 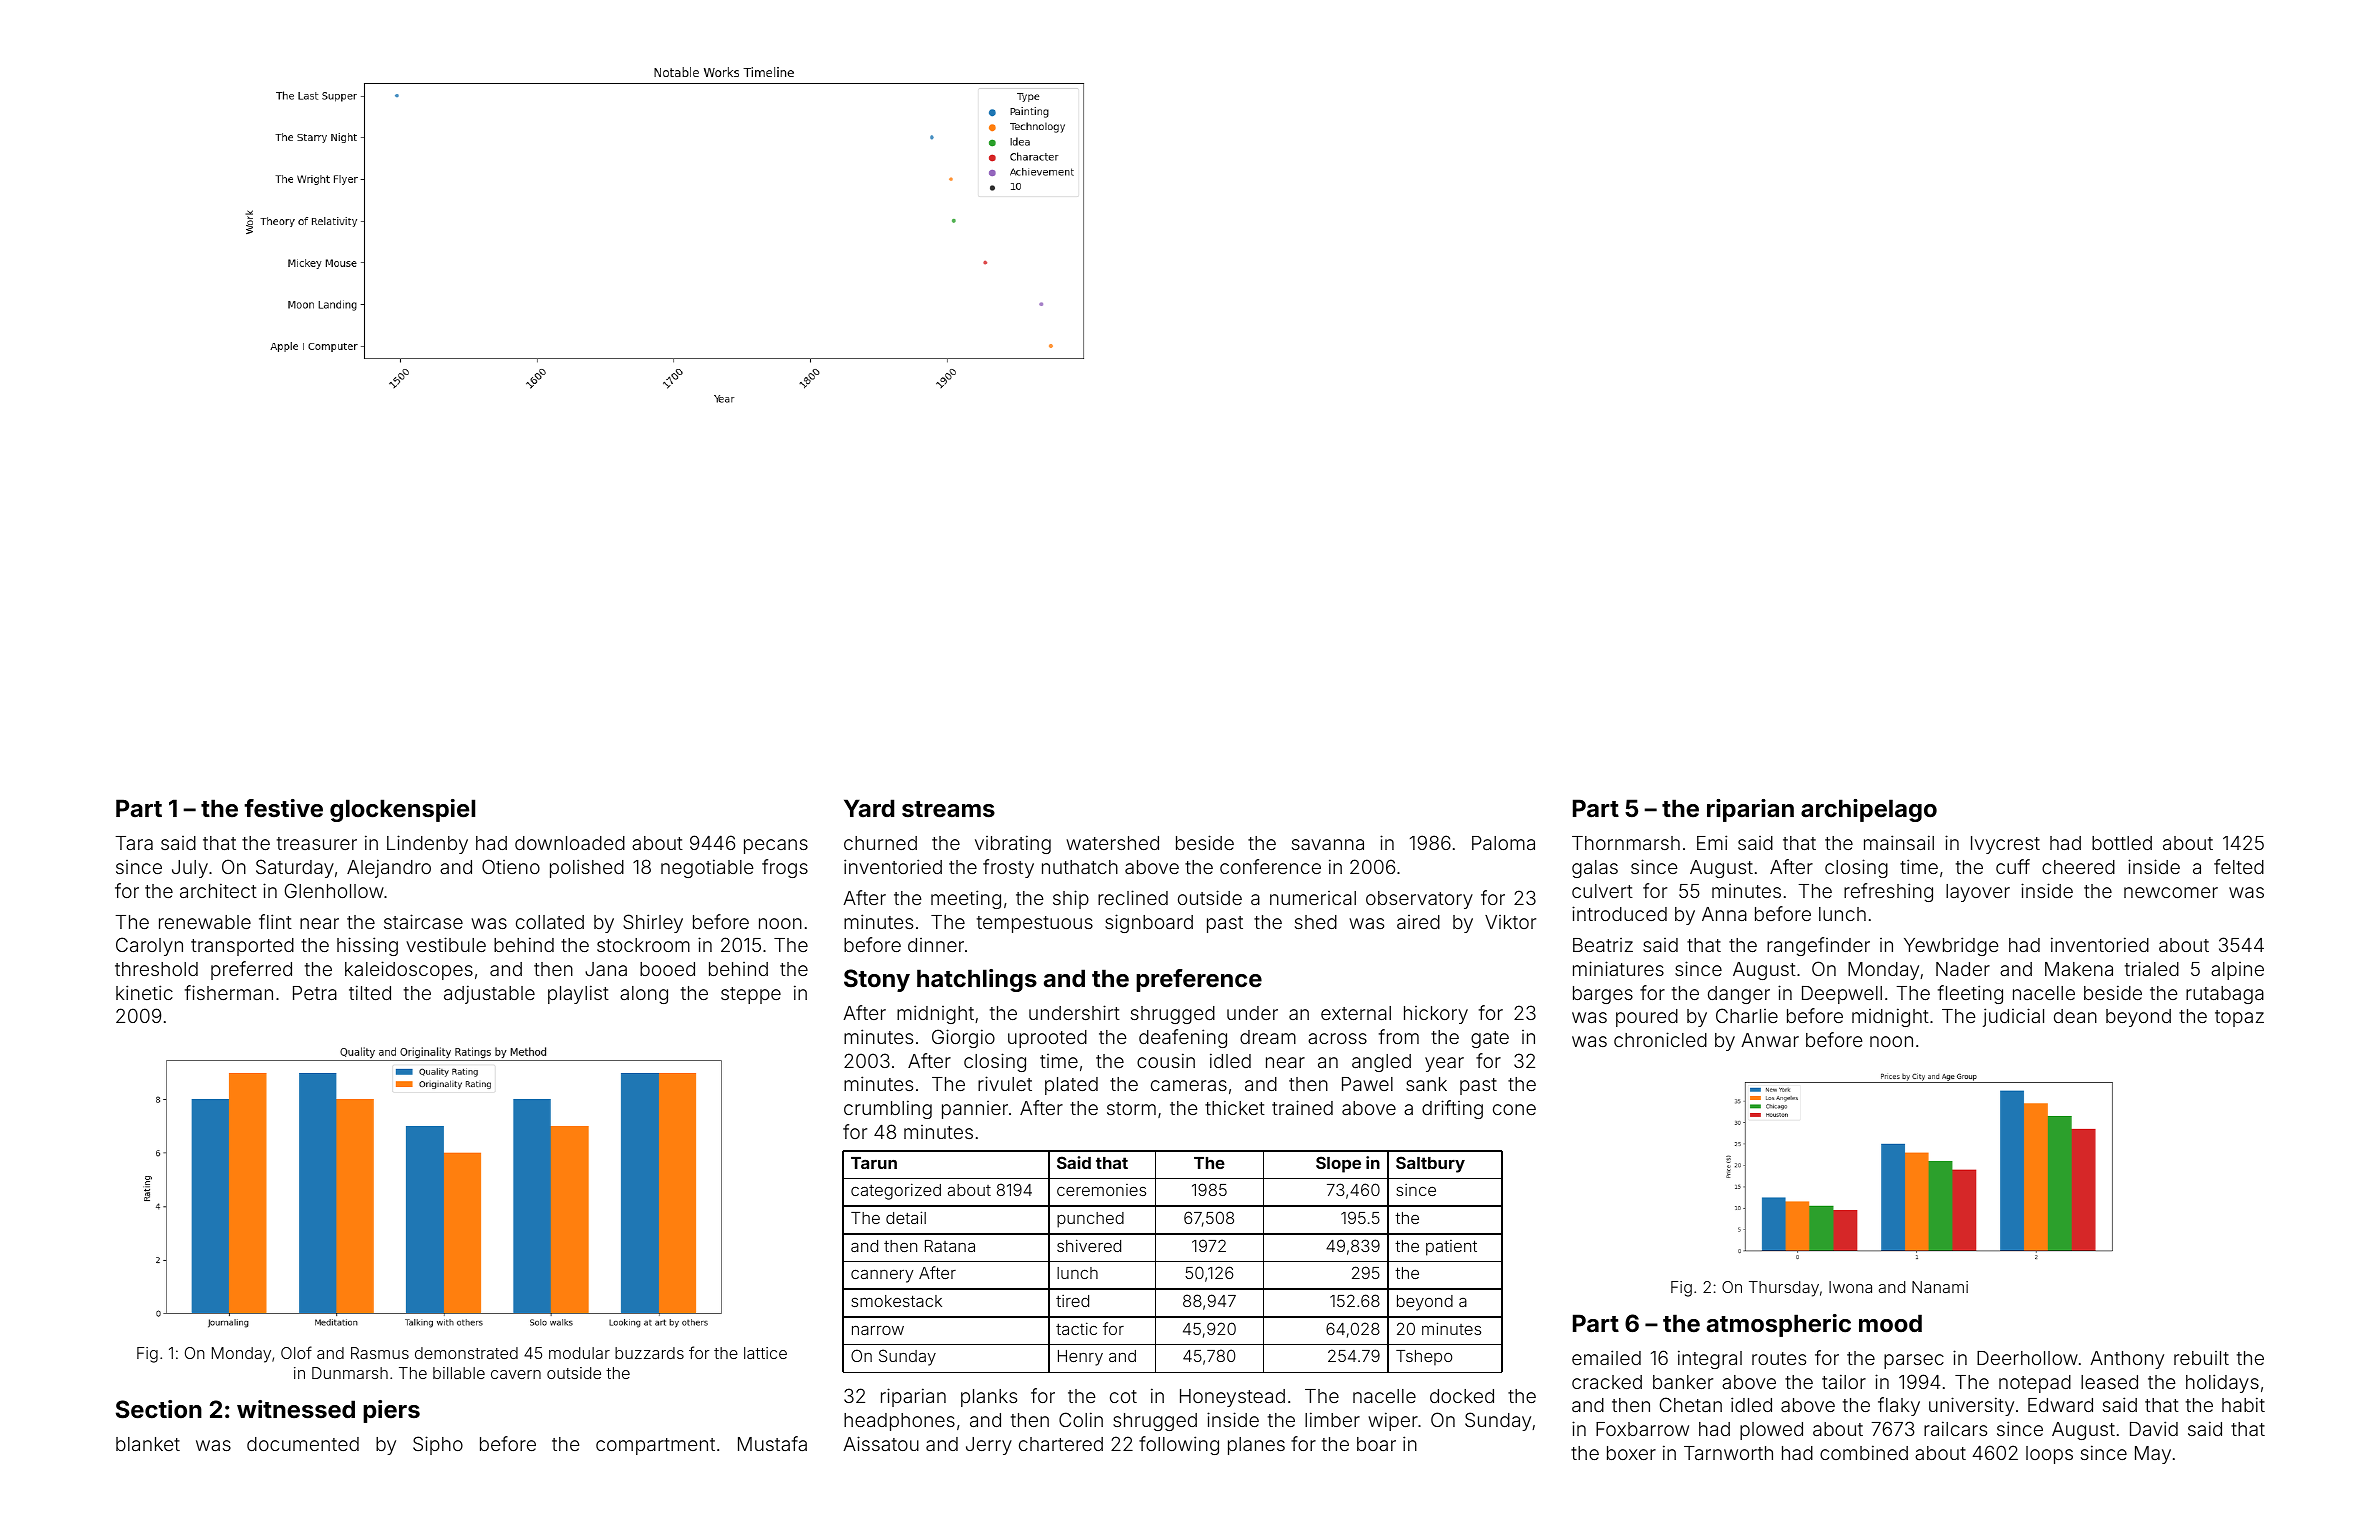 I want to click on glockenspiel, so click(x=402, y=810).
